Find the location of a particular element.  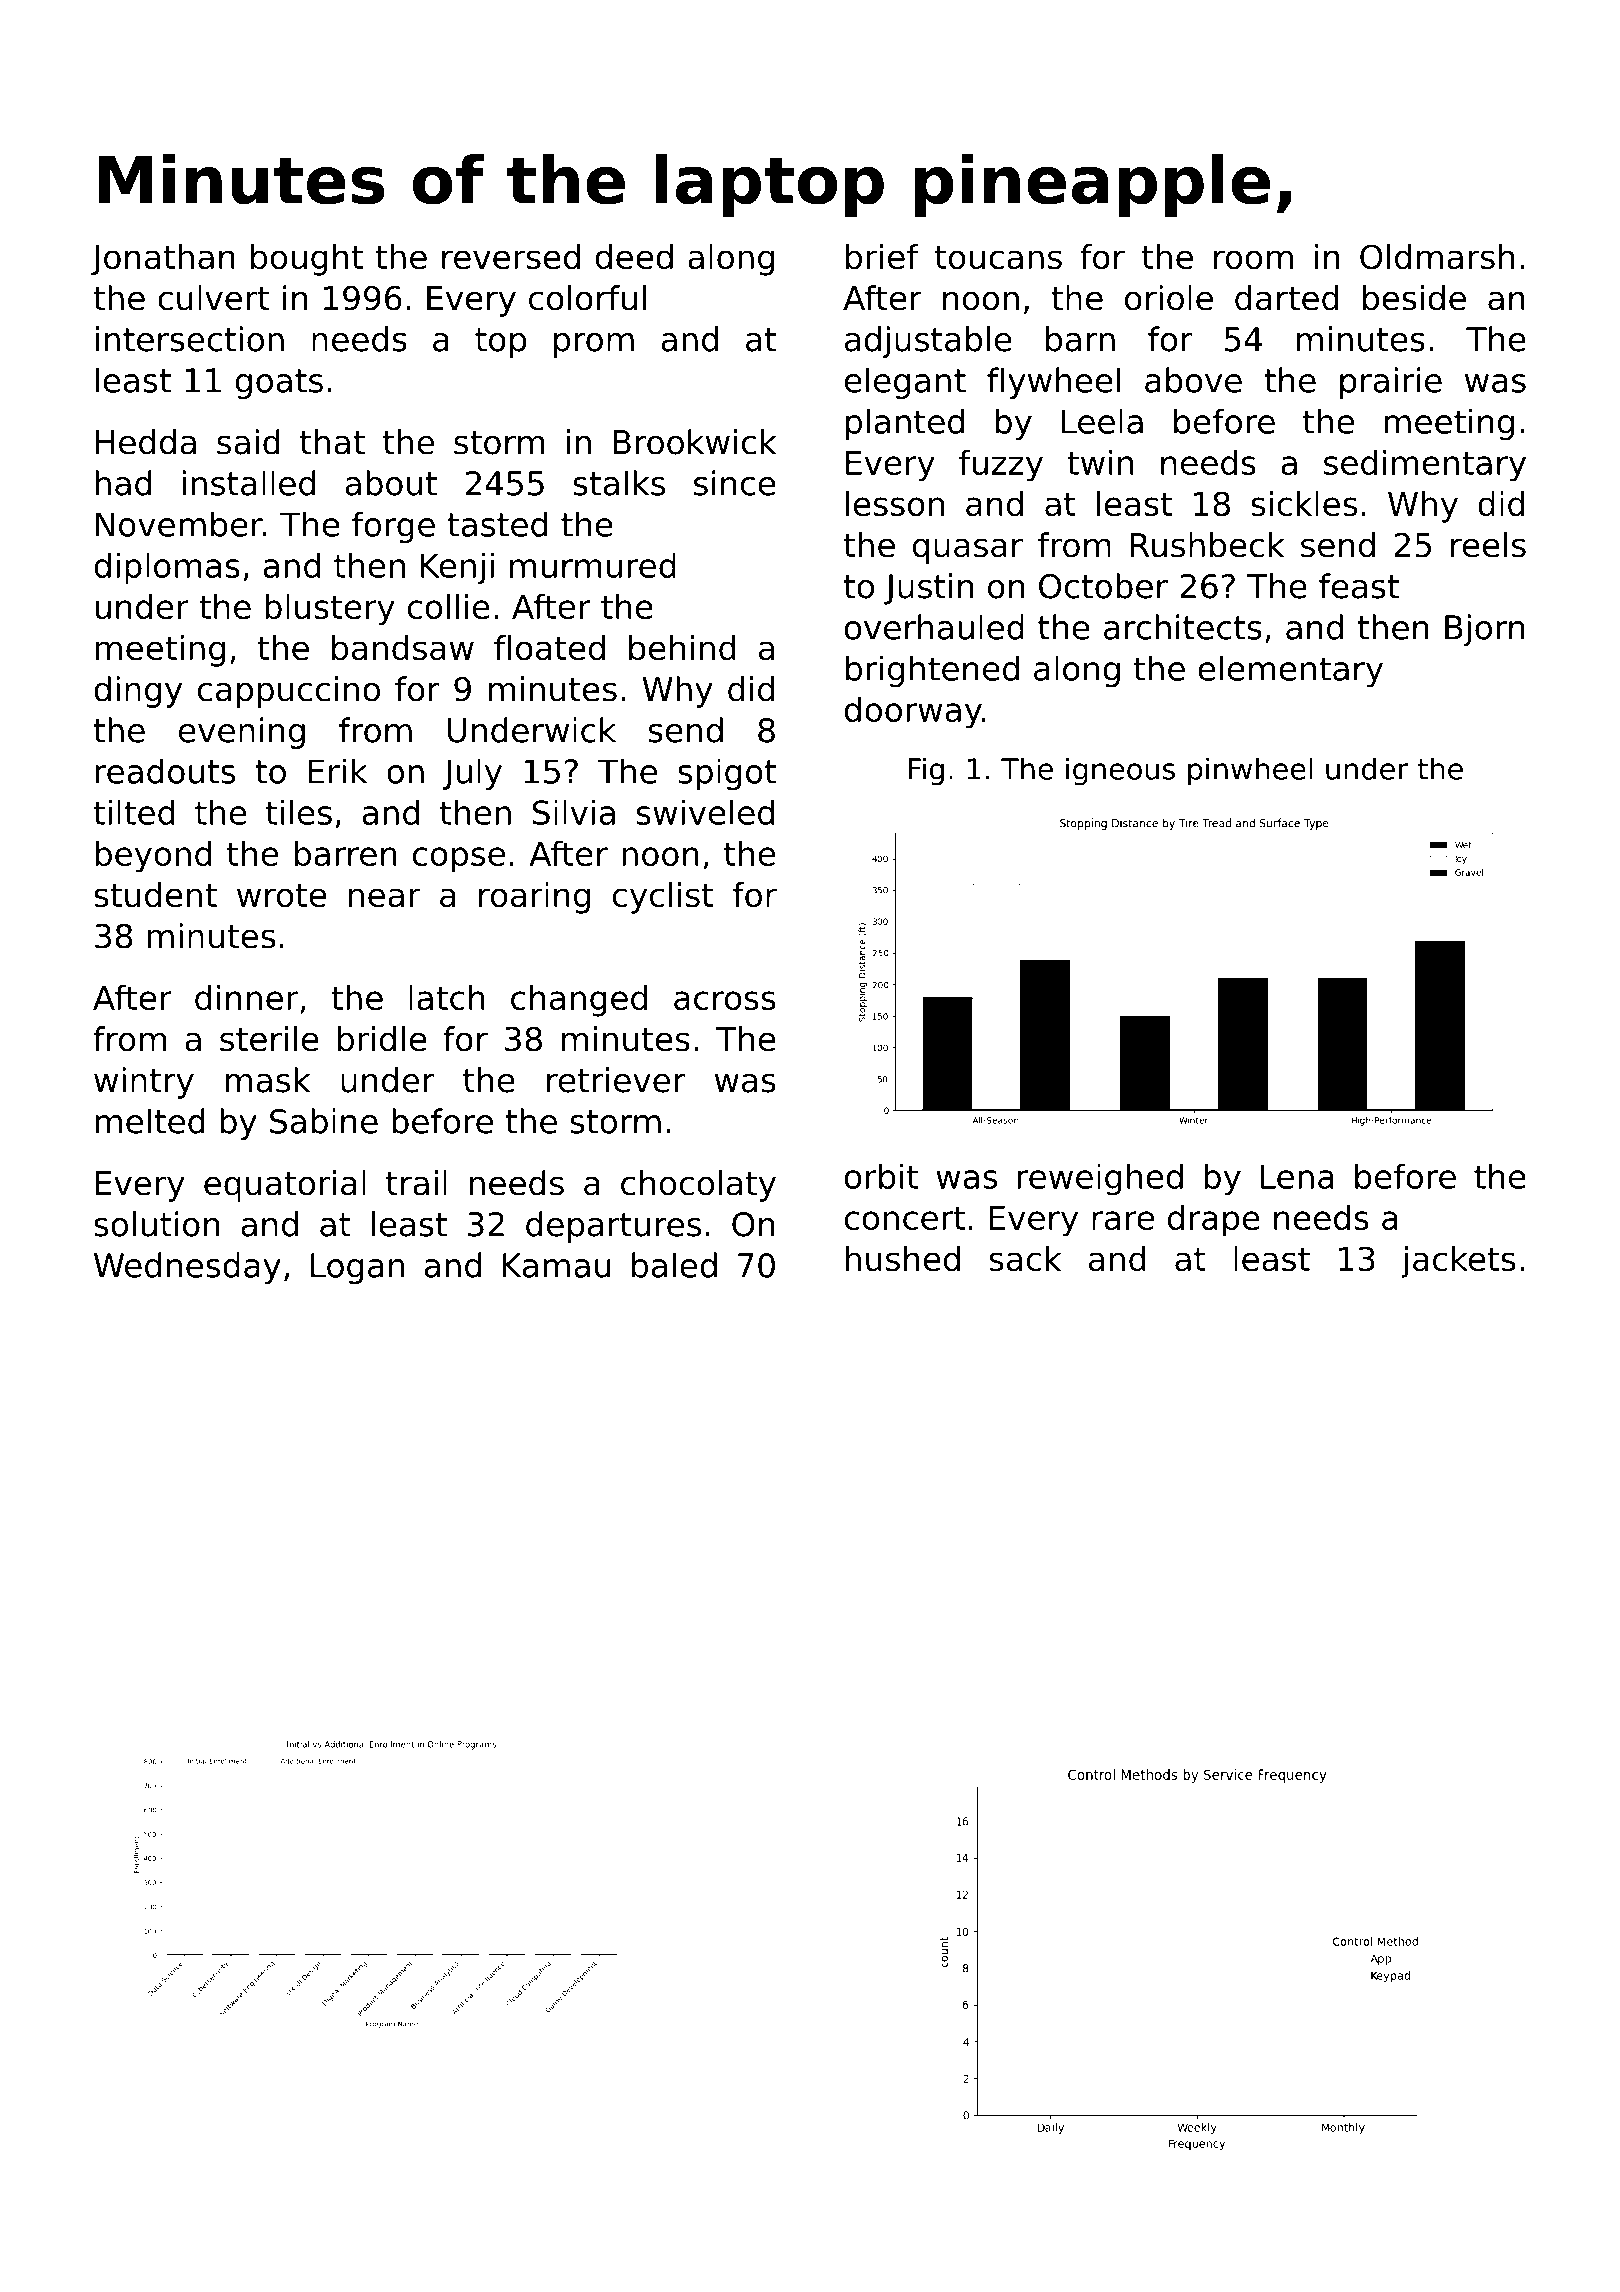

toucans is located at coordinates (998, 258).
